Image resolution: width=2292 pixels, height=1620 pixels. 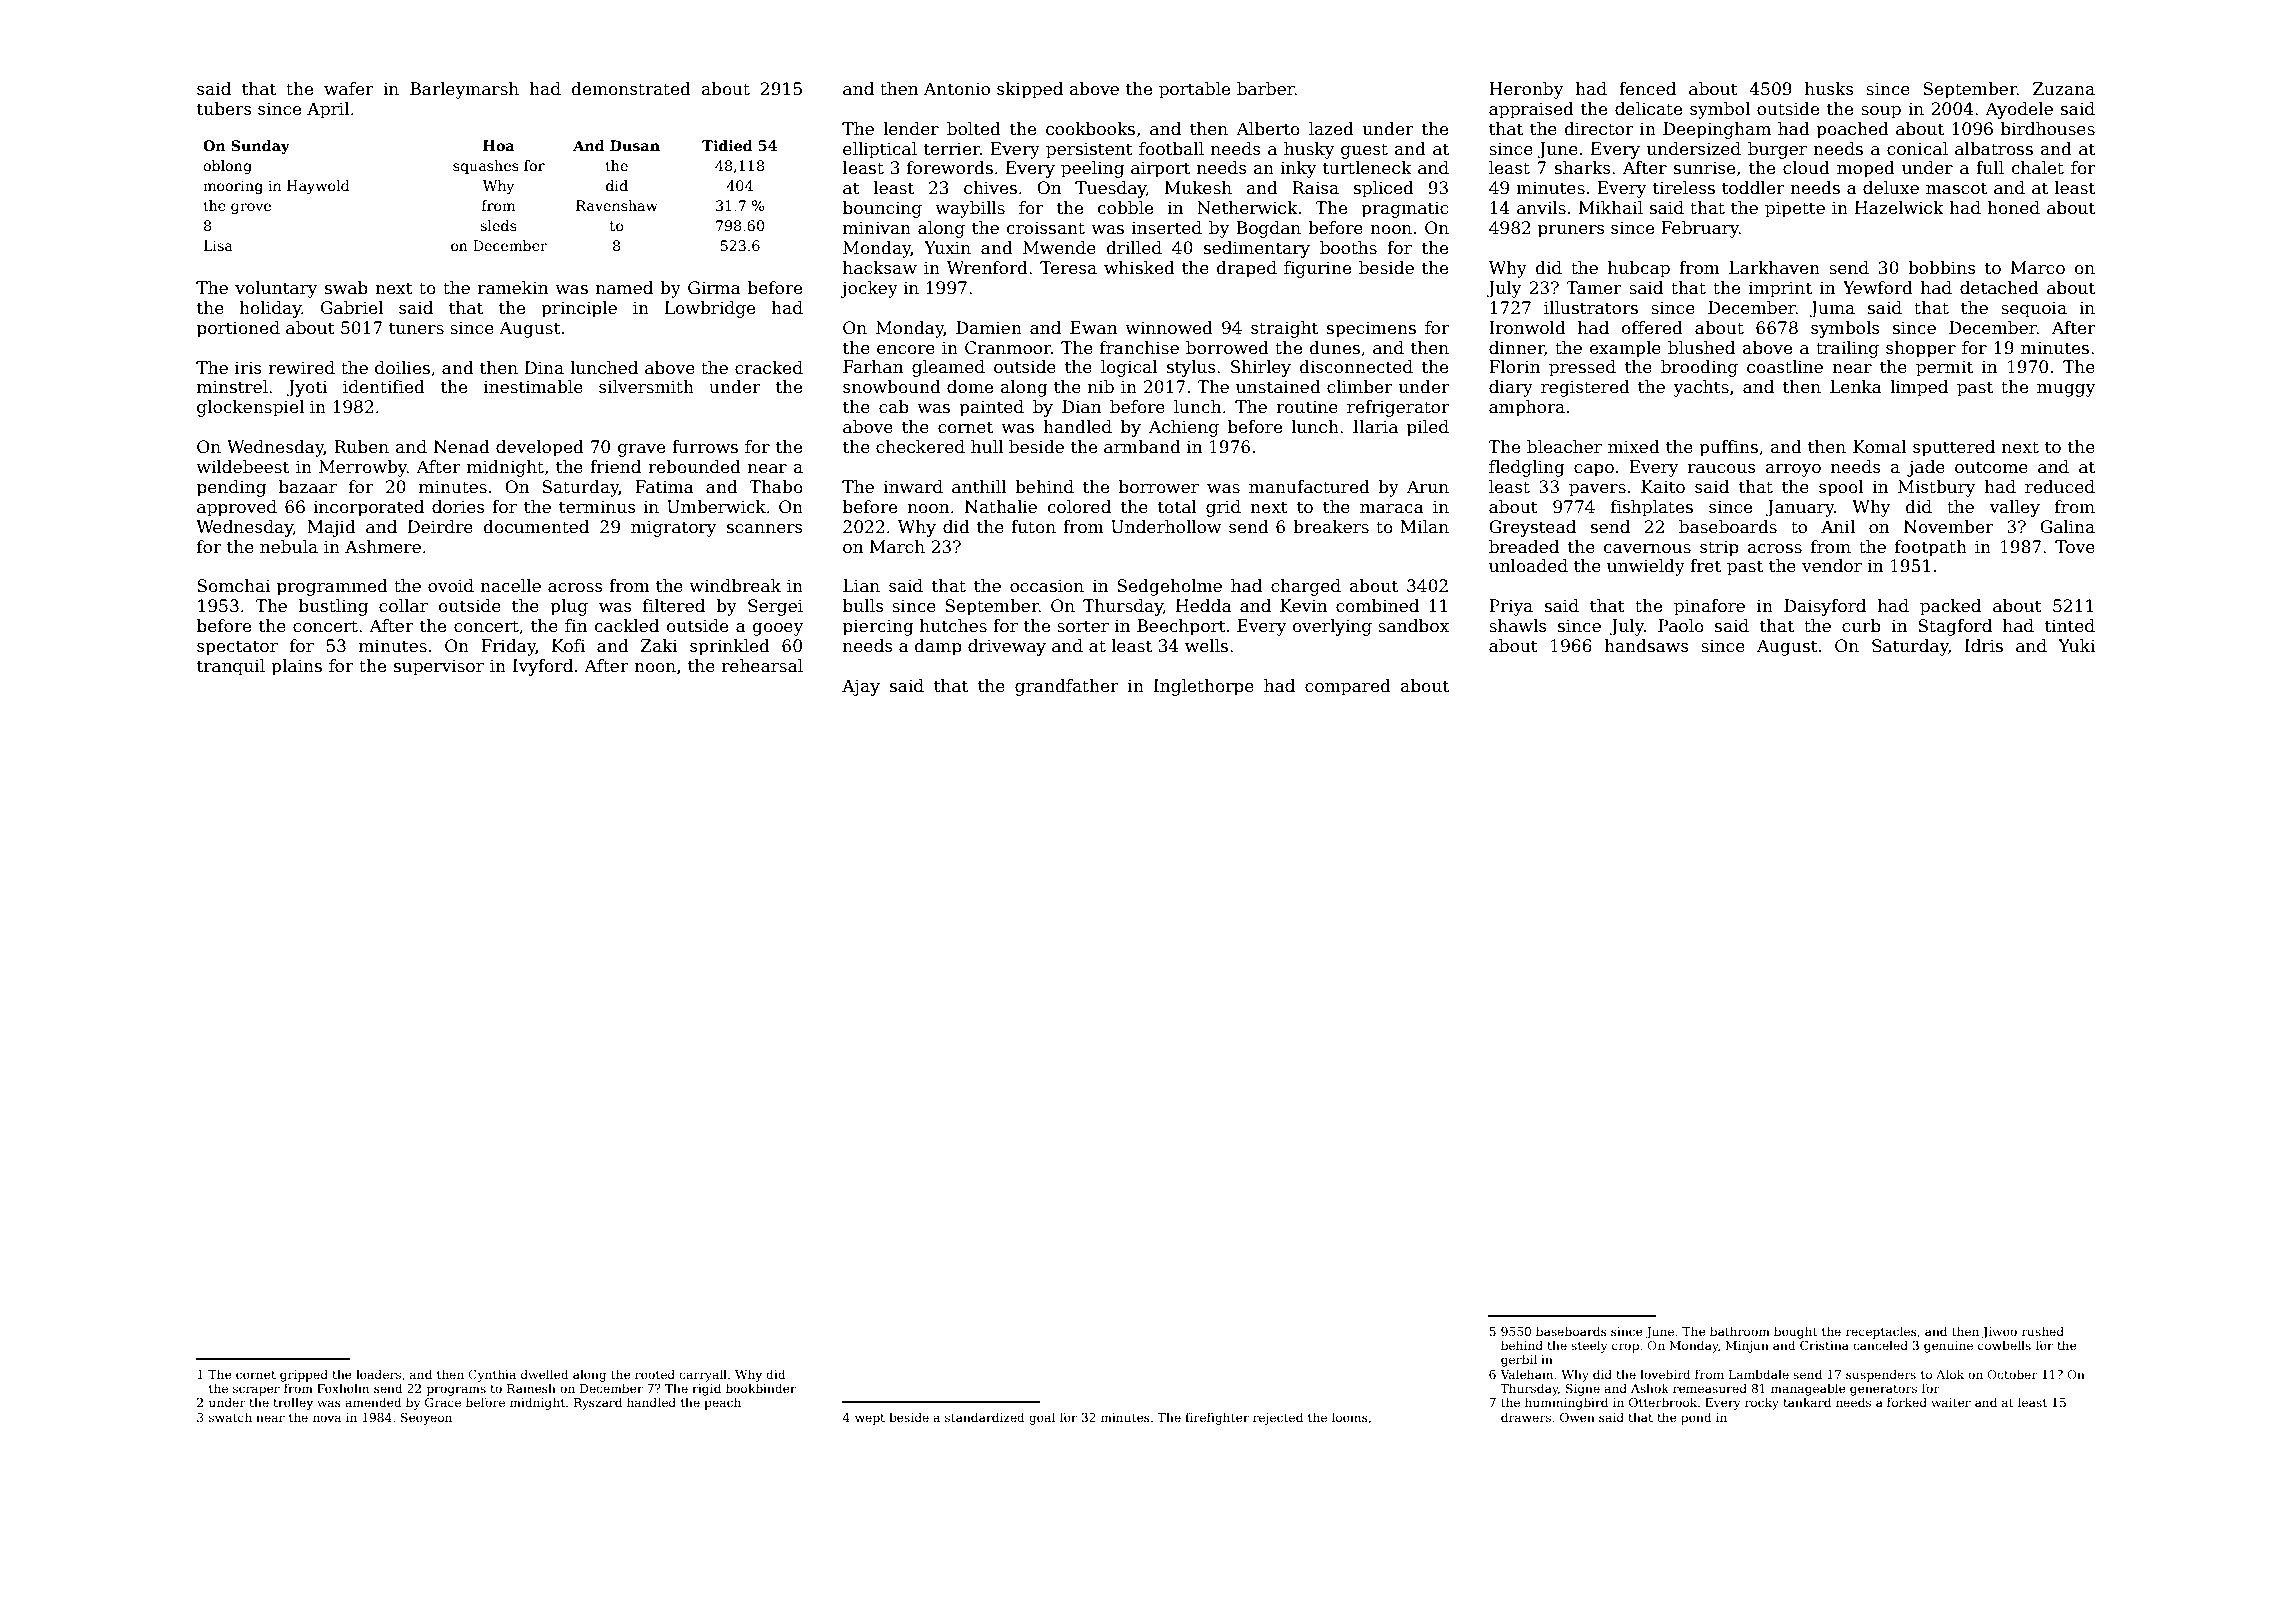 What do you see at coordinates (1375, 427) in the screenshot?
I see `Ilaria` at bounding box center [1375, 427].
